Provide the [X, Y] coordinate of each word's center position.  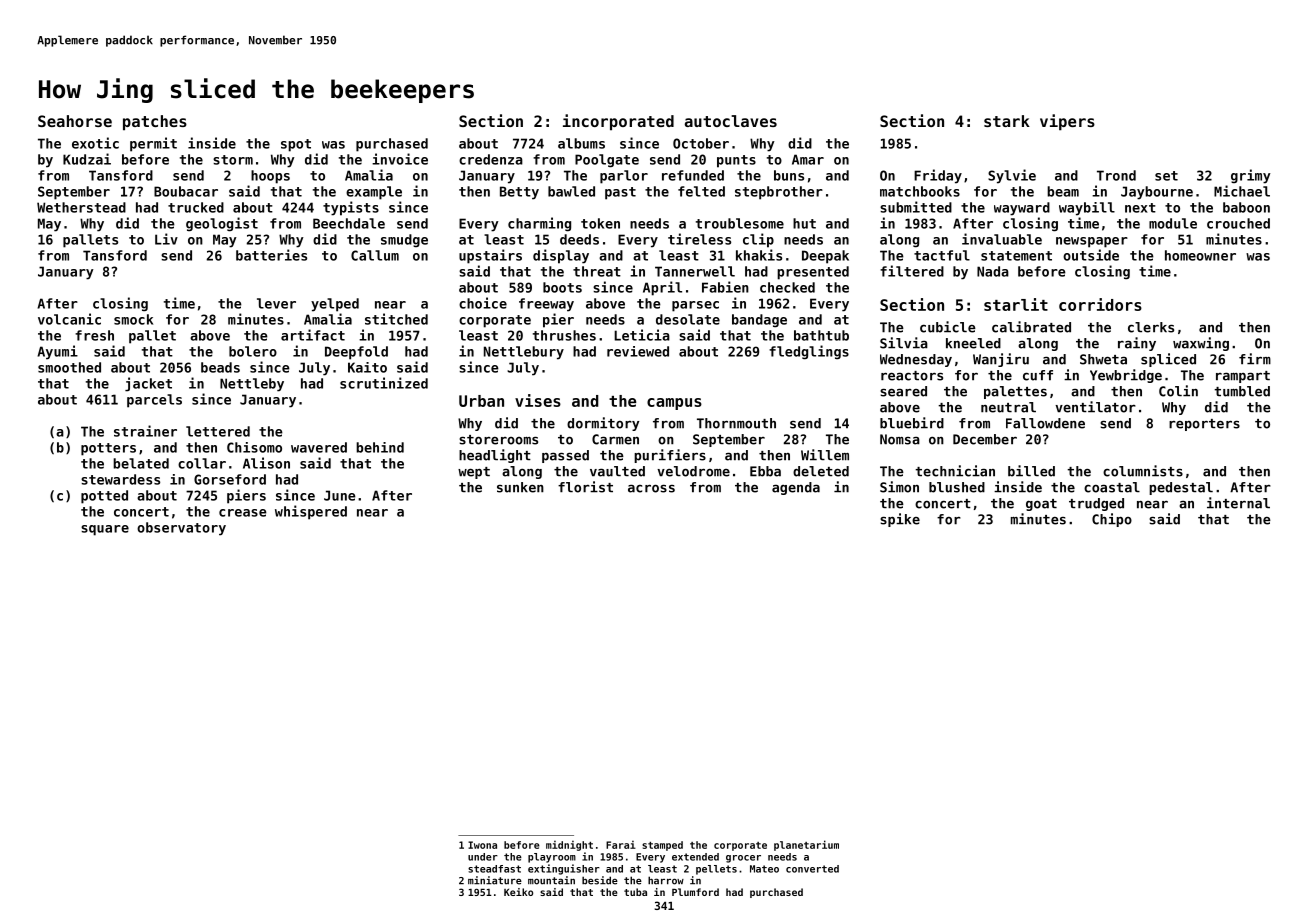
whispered [311, 512]
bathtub [821, 335]
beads [220, 367]
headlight [495, 456]
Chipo [1112, 520]
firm [1255, 359]
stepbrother [779, 193]
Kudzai [87, 159]
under [483, 857]
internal [1238, 503]
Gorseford [230, 479]
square [105, 530]
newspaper [1092, 242]
